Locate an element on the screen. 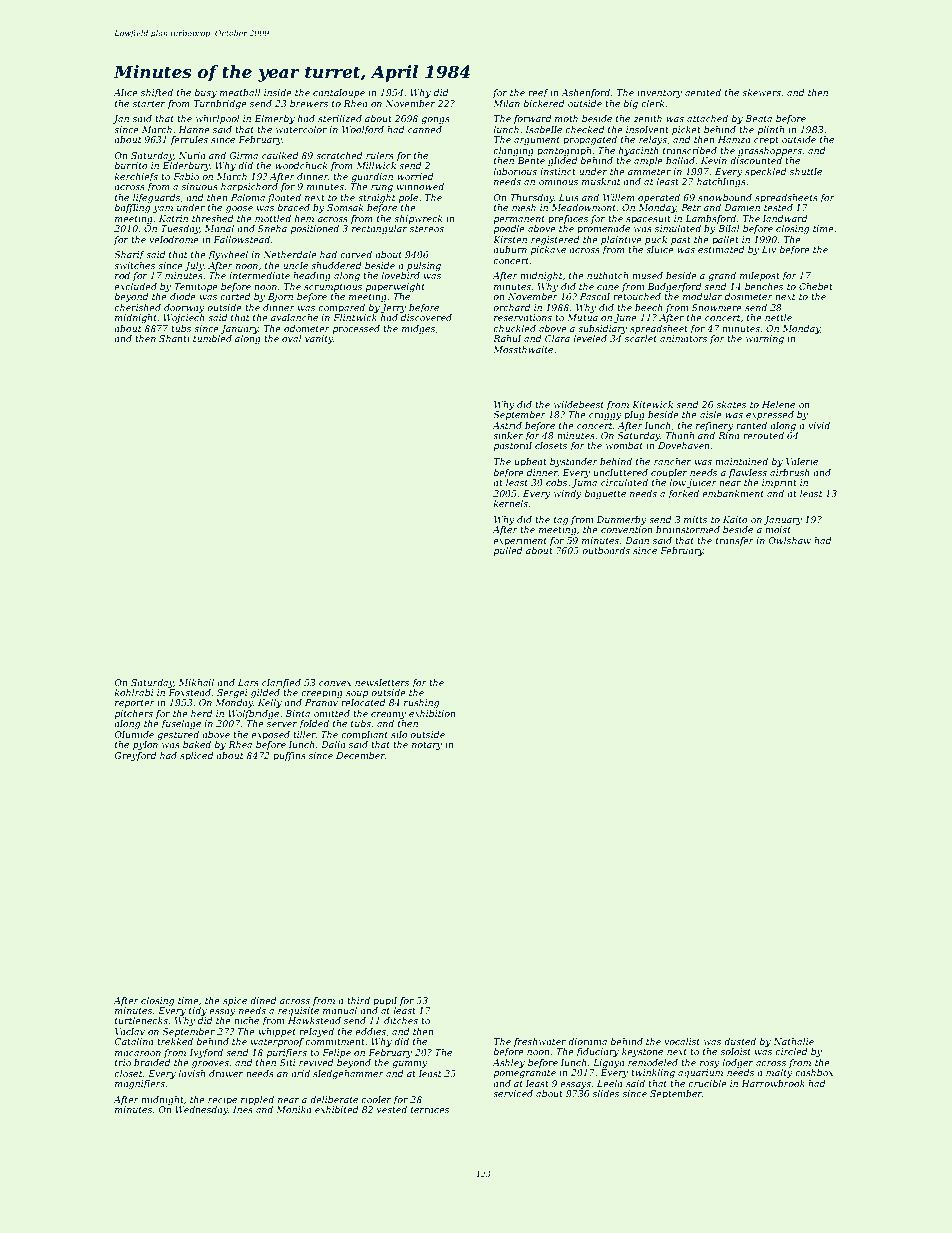 The height and width of the screenshot is (1233, 952). rushing is located at coordinates (421, 703).
